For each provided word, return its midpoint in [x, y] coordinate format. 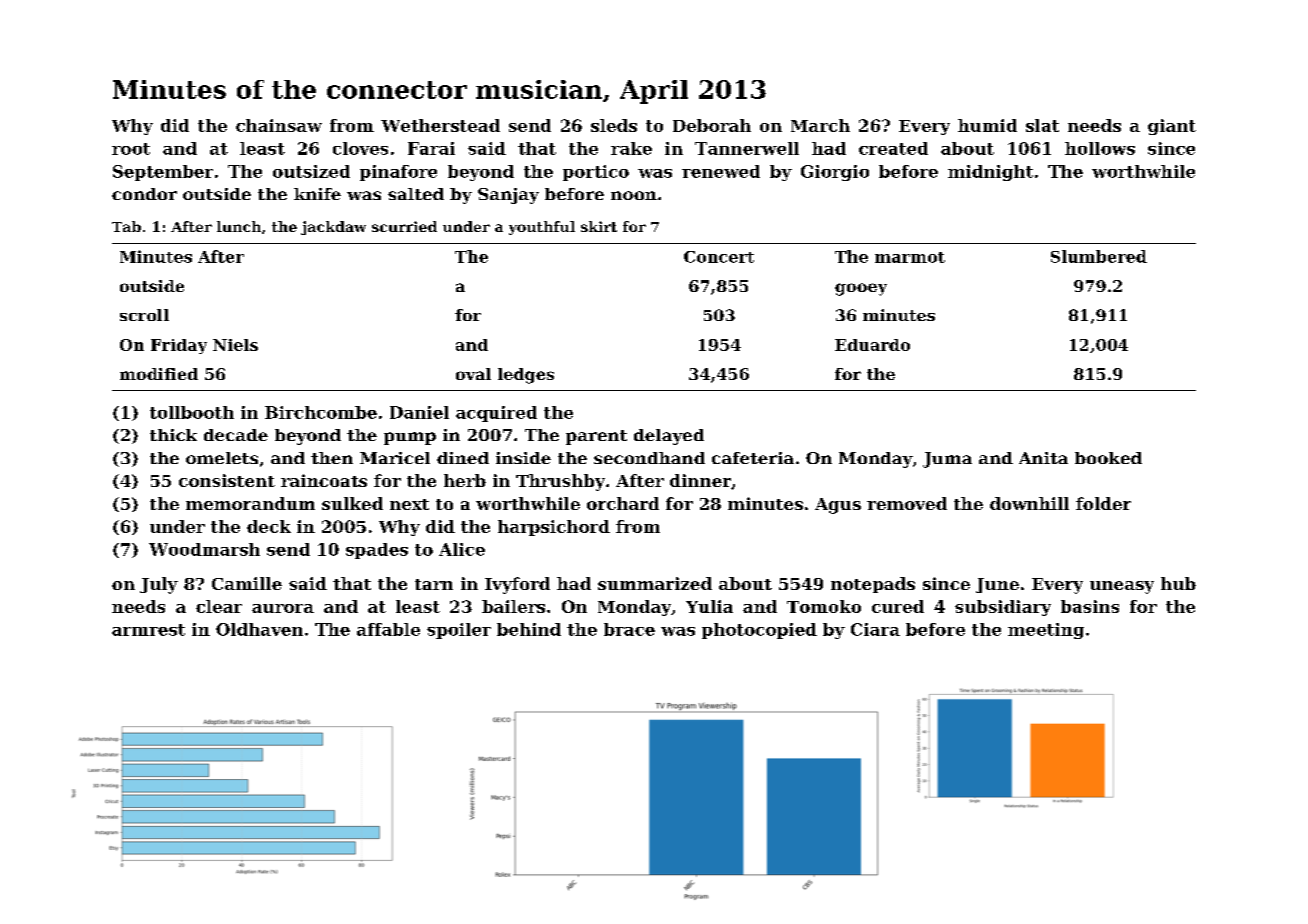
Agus [838, 506]
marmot [910, 257]
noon [634, 195]
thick [173, 435]
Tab [126, 226]
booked [1108, 458]
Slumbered [1099, 256]
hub [1178, 583]
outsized [311, 171]
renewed [721, 171]
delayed [669, 437]
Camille [247, 583]
